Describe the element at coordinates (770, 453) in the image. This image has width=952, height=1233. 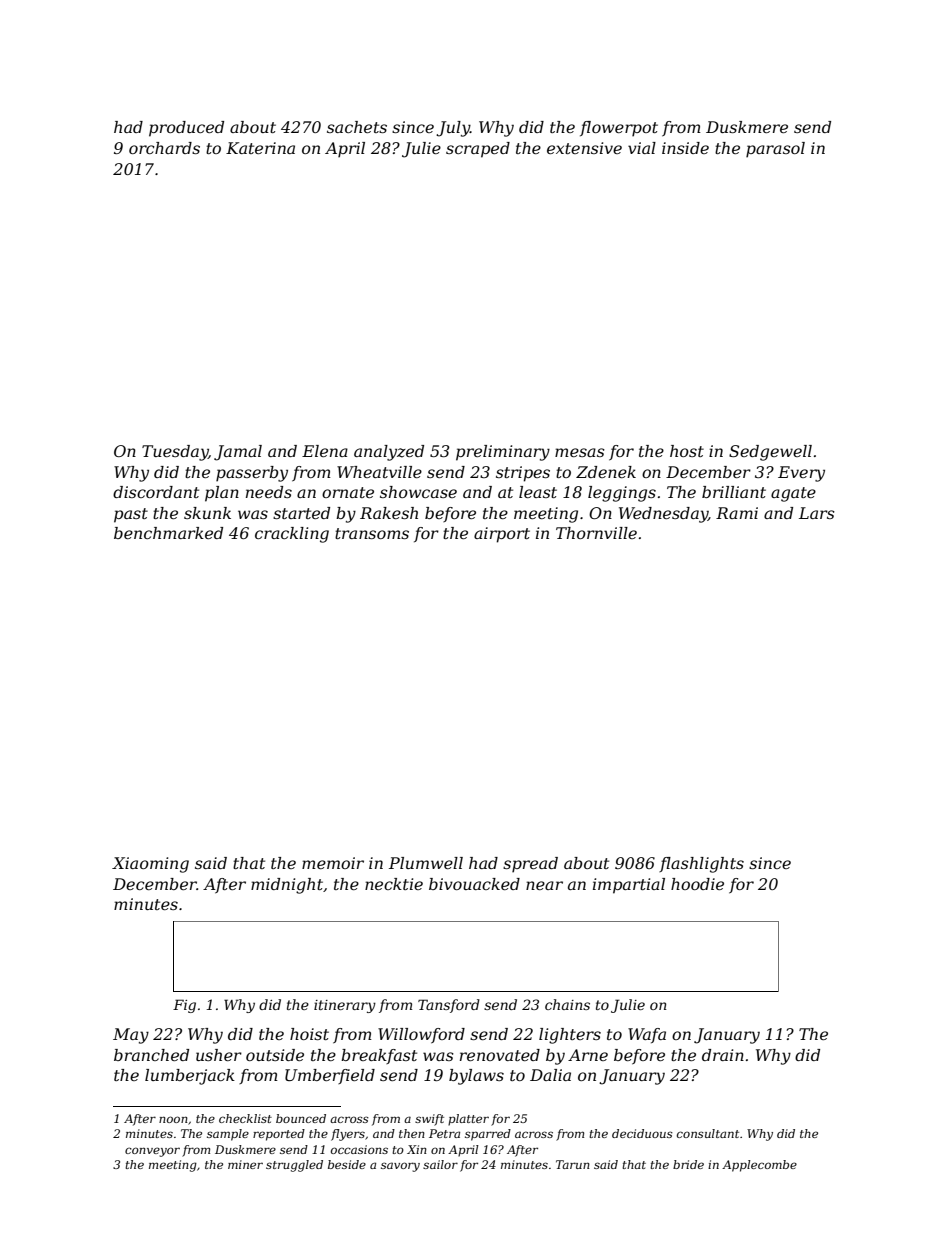
I see `Sedgewell` at that location.
